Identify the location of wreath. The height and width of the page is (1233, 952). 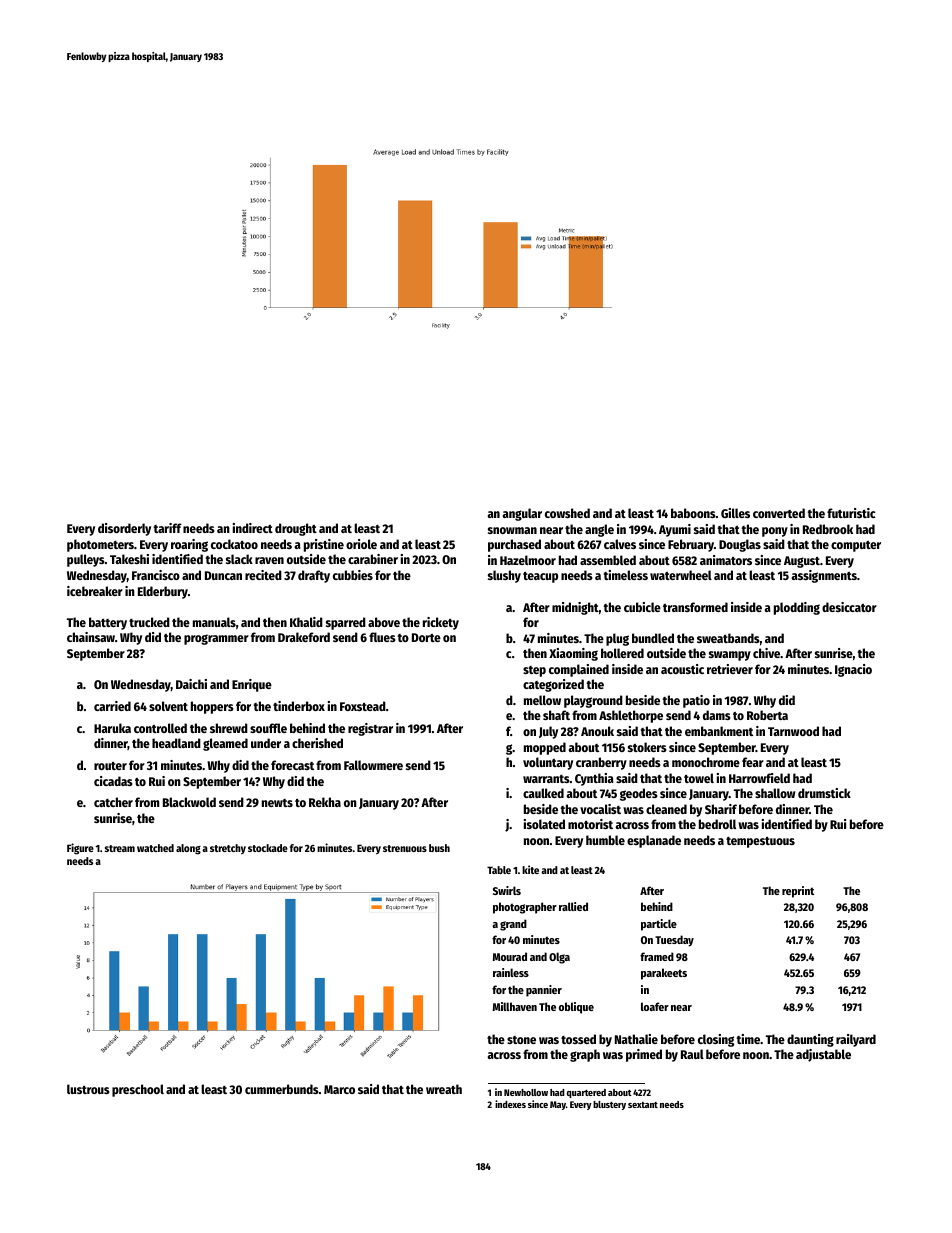
(444, 1089).
